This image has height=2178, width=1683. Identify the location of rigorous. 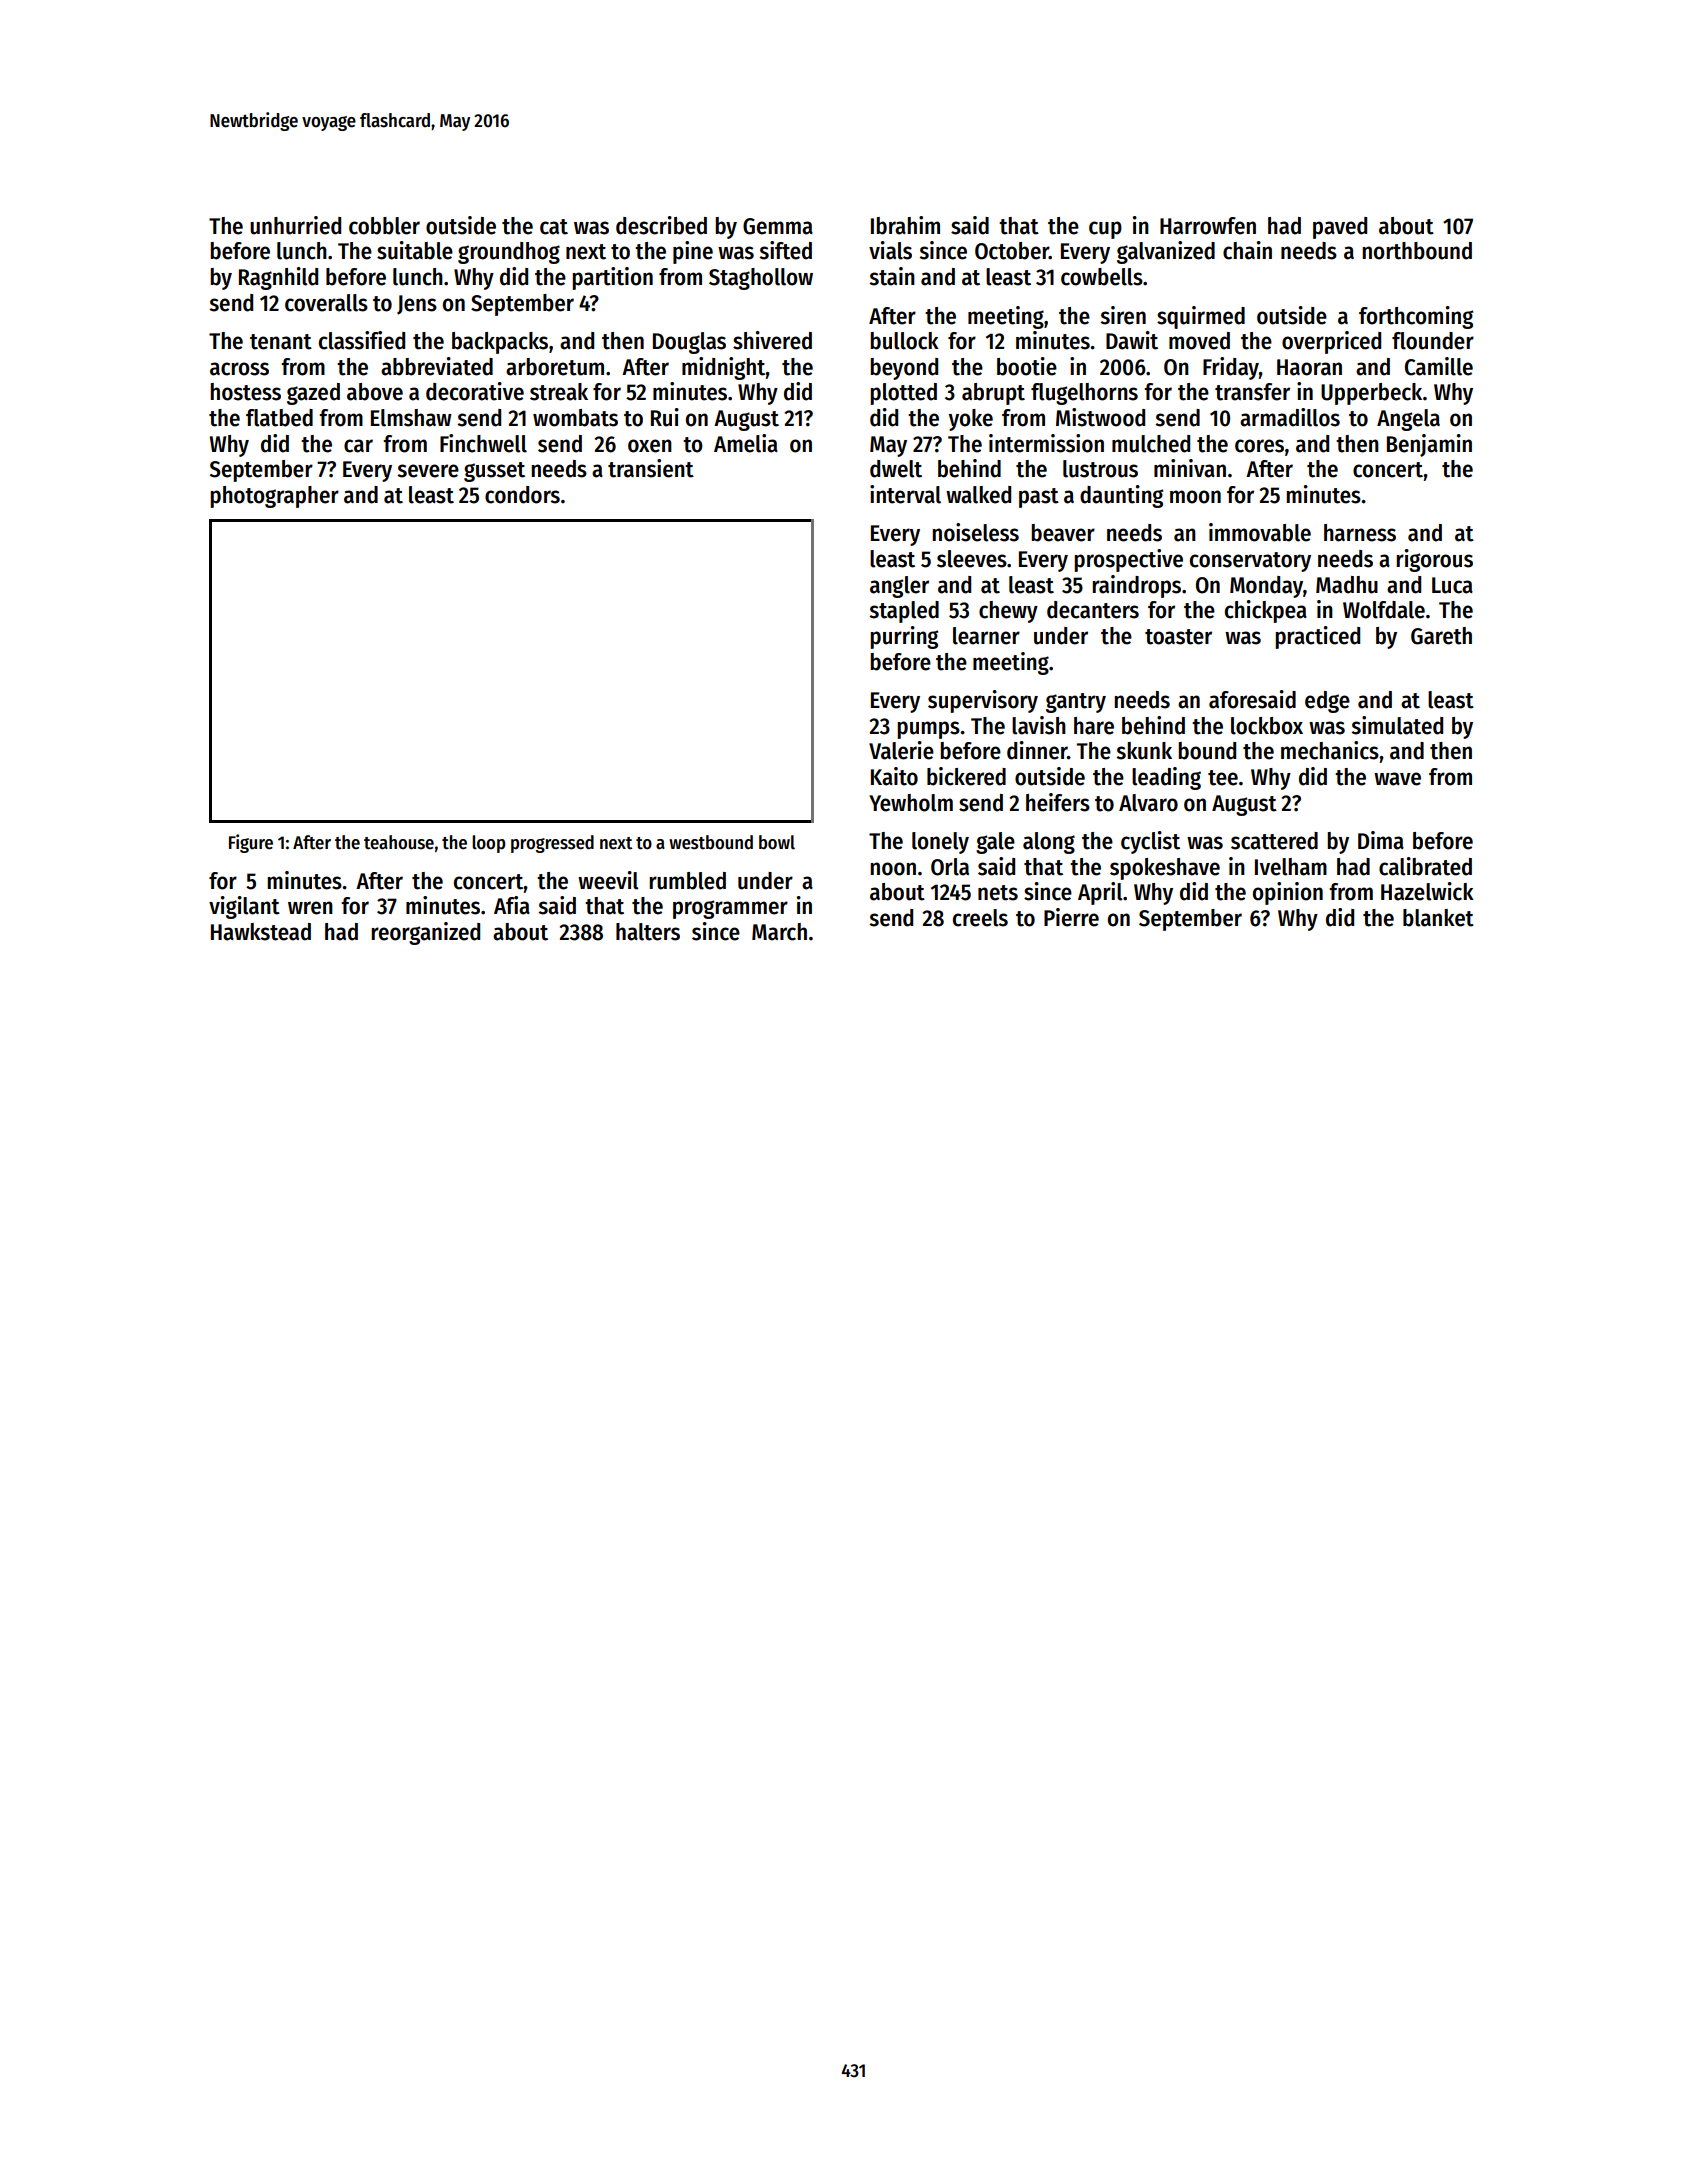
(1434, 560).
